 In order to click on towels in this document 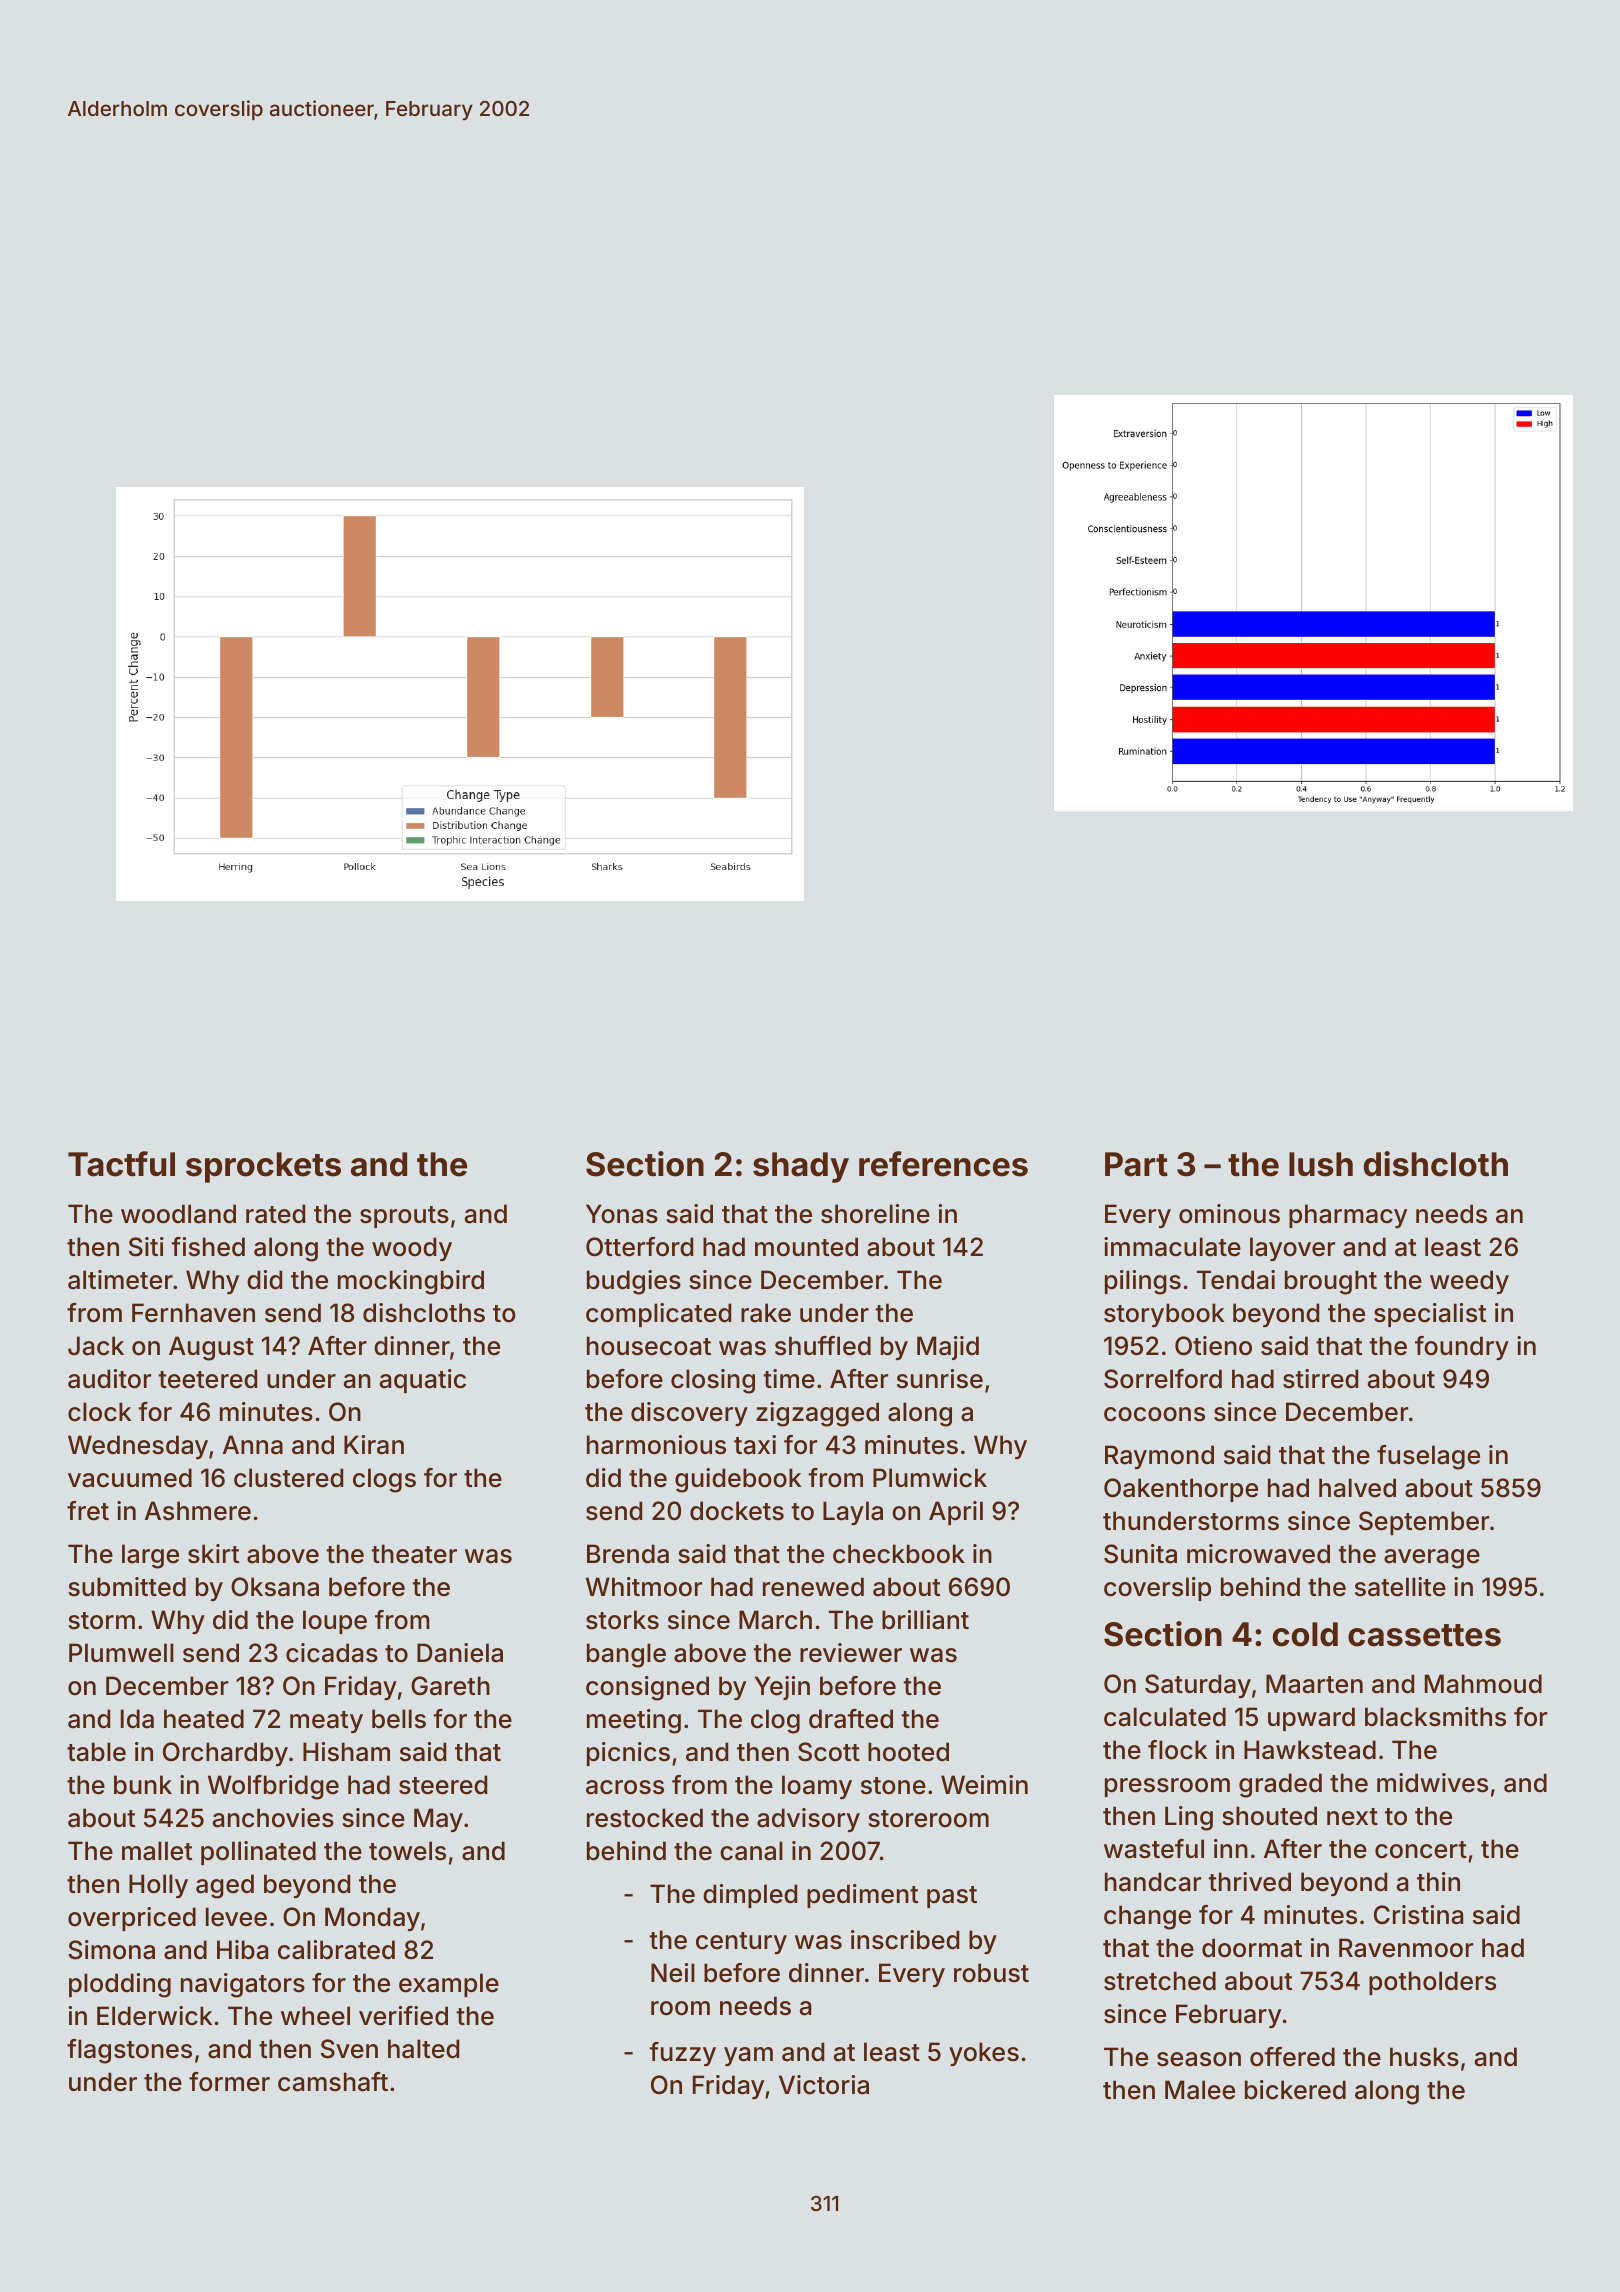, I will do `click(407, 1851)`.
